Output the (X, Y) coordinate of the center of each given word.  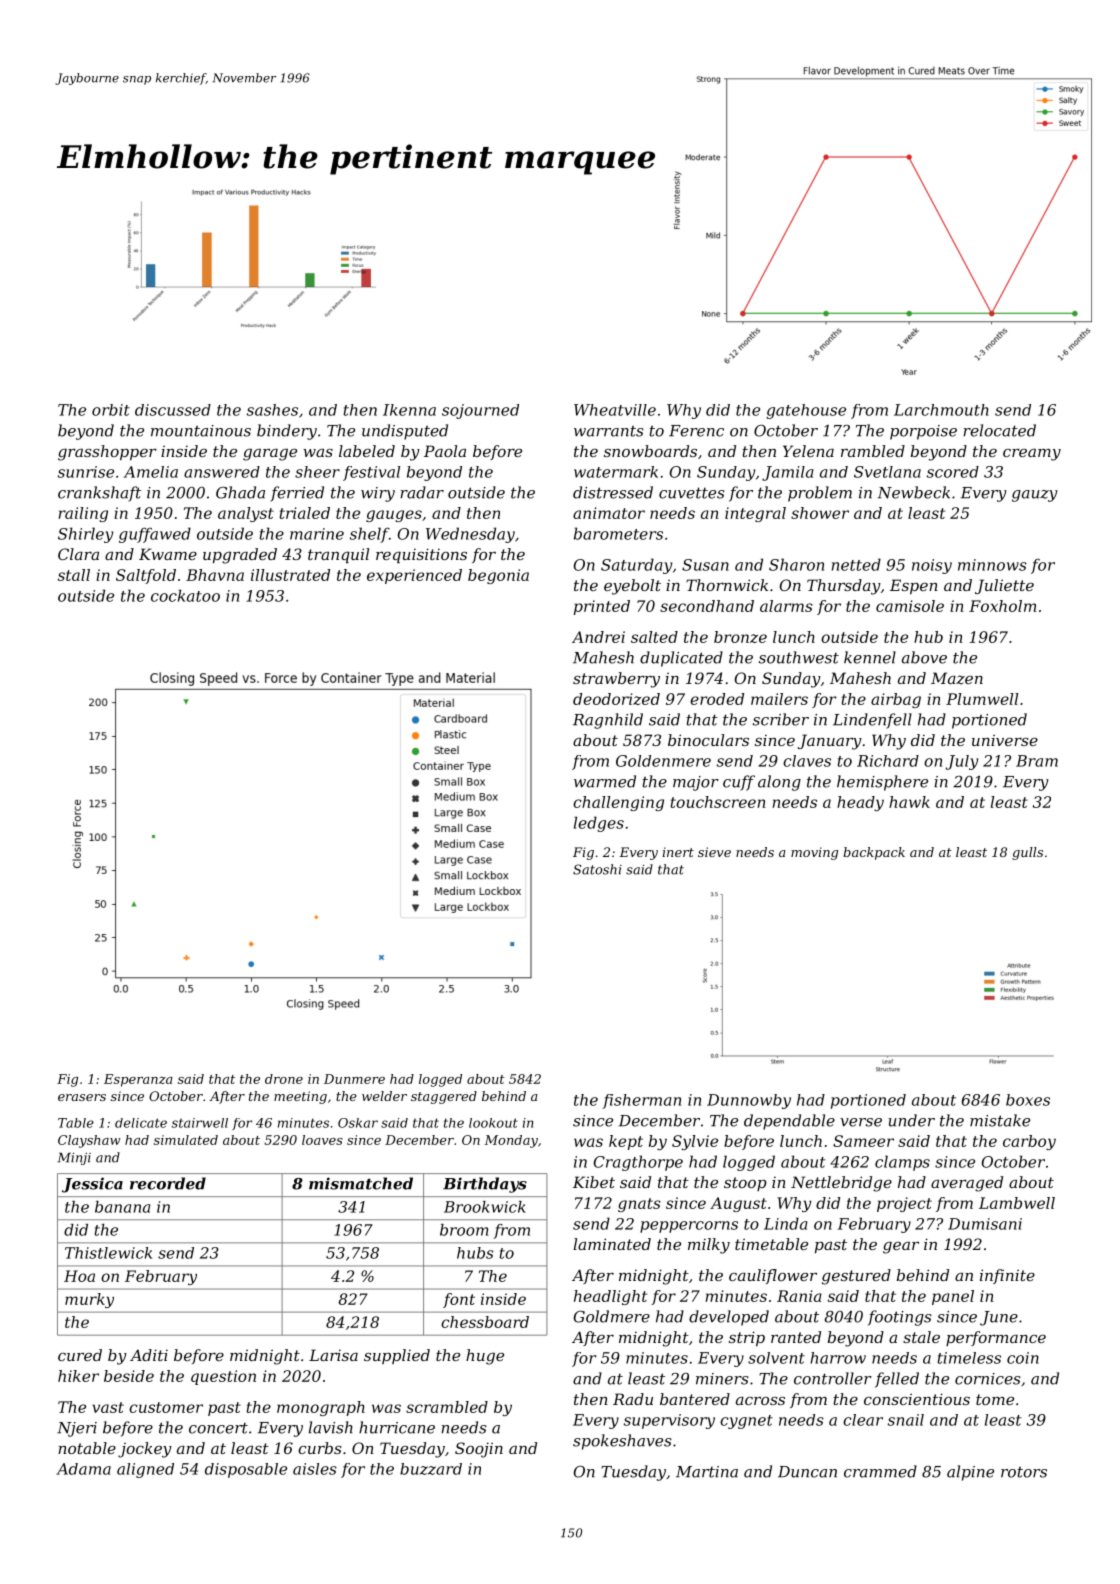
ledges (599, 824)
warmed (605, 781)
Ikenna (409, 410)
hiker (78, 1376)
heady (860, 803)
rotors (1024, 1472)
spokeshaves (622, 1442)
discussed (173, 410)
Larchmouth (941, 410)
